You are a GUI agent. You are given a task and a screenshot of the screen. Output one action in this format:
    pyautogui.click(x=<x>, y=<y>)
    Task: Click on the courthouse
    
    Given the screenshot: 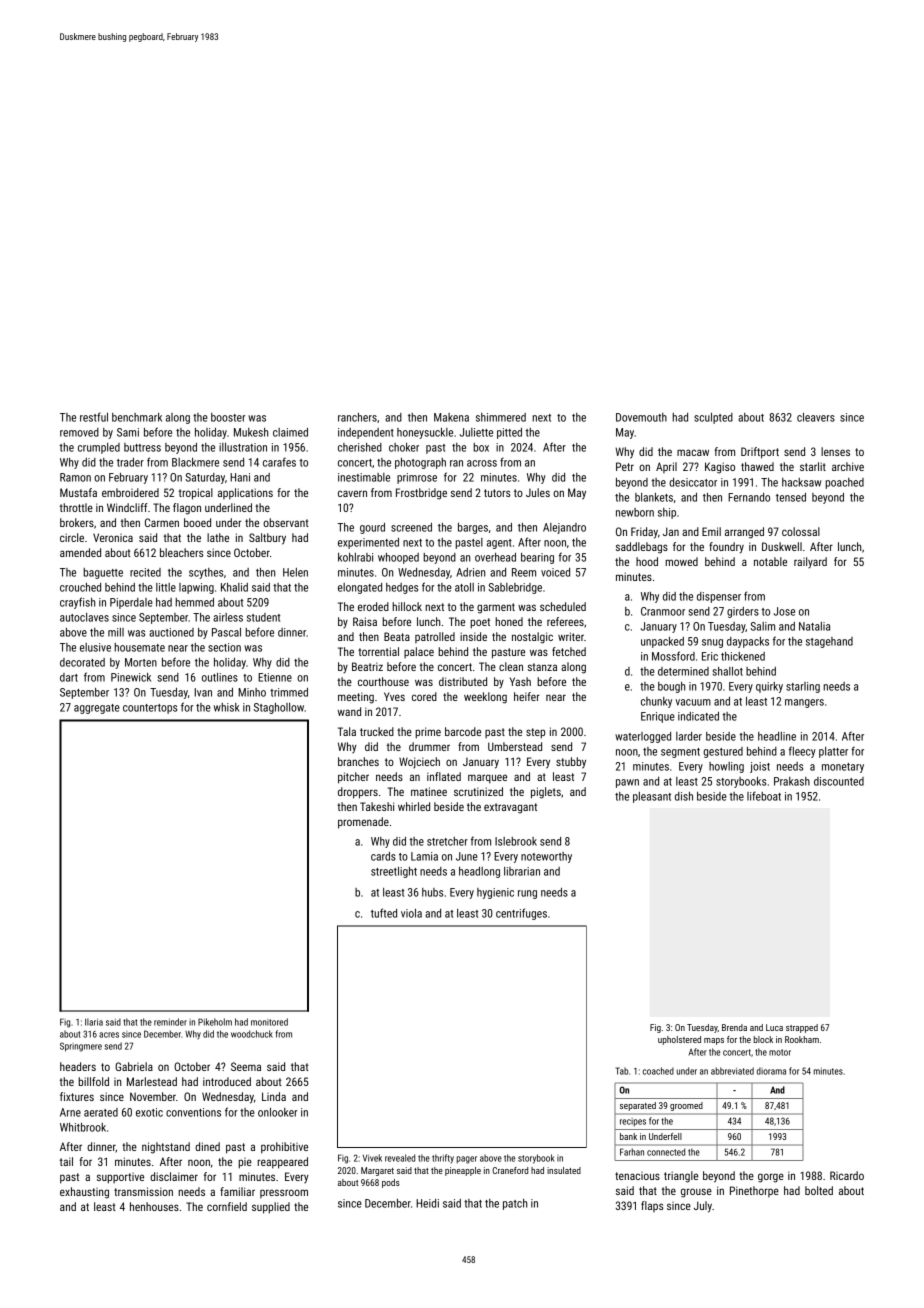 What is the action you would take?
    pyautogui.click(x=383, y=681)
